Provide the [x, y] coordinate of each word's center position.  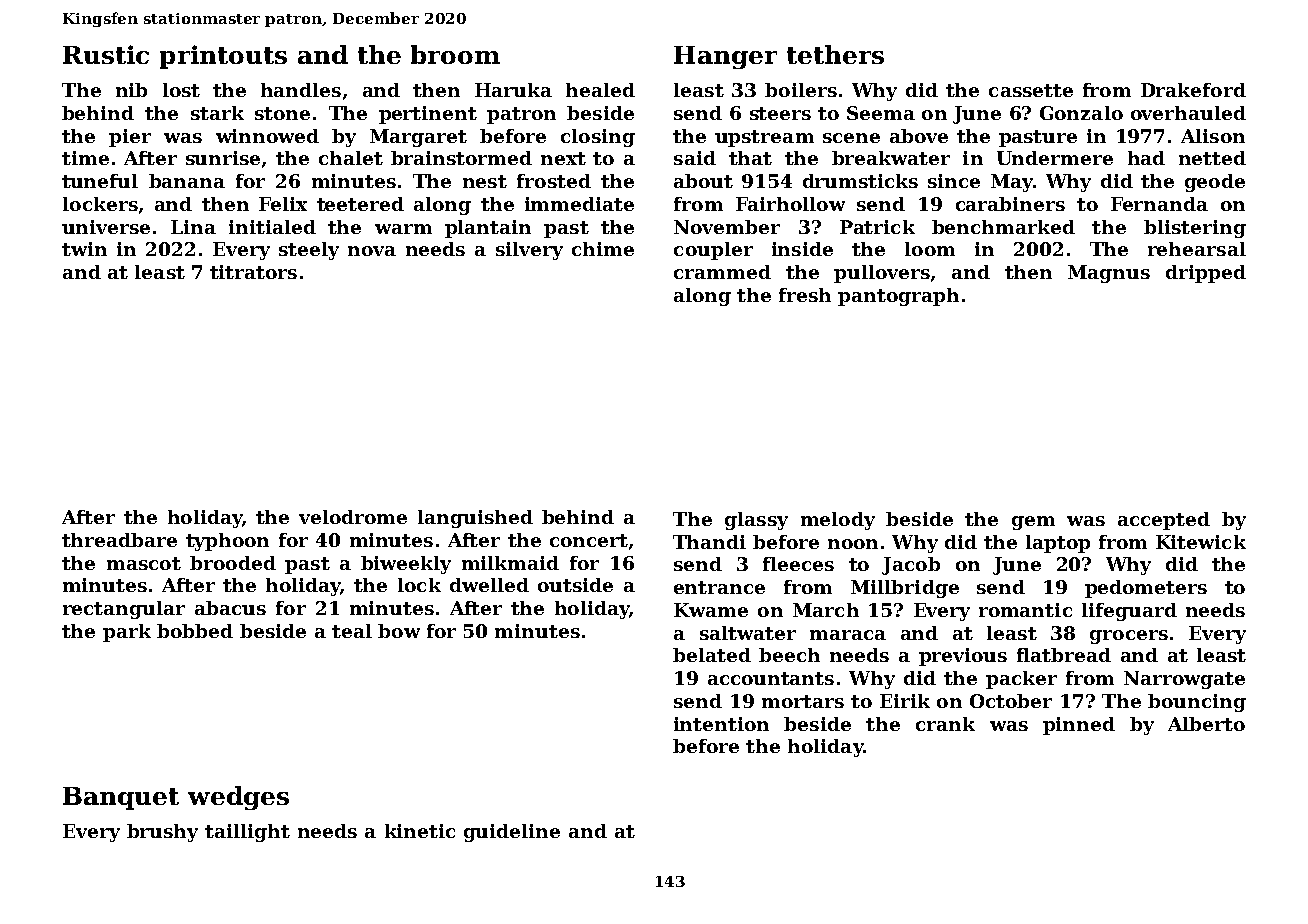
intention [721, 724]
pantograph [898, 297]
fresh [805, 295]
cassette [1031, 90]
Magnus [1109, 274]
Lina [193, 227]
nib [131, 90]
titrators [253, 272]
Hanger [725, 57]
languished [475, 519]
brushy [162, 833]
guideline [512, 833]
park [127, 633]
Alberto [1206, 724]
